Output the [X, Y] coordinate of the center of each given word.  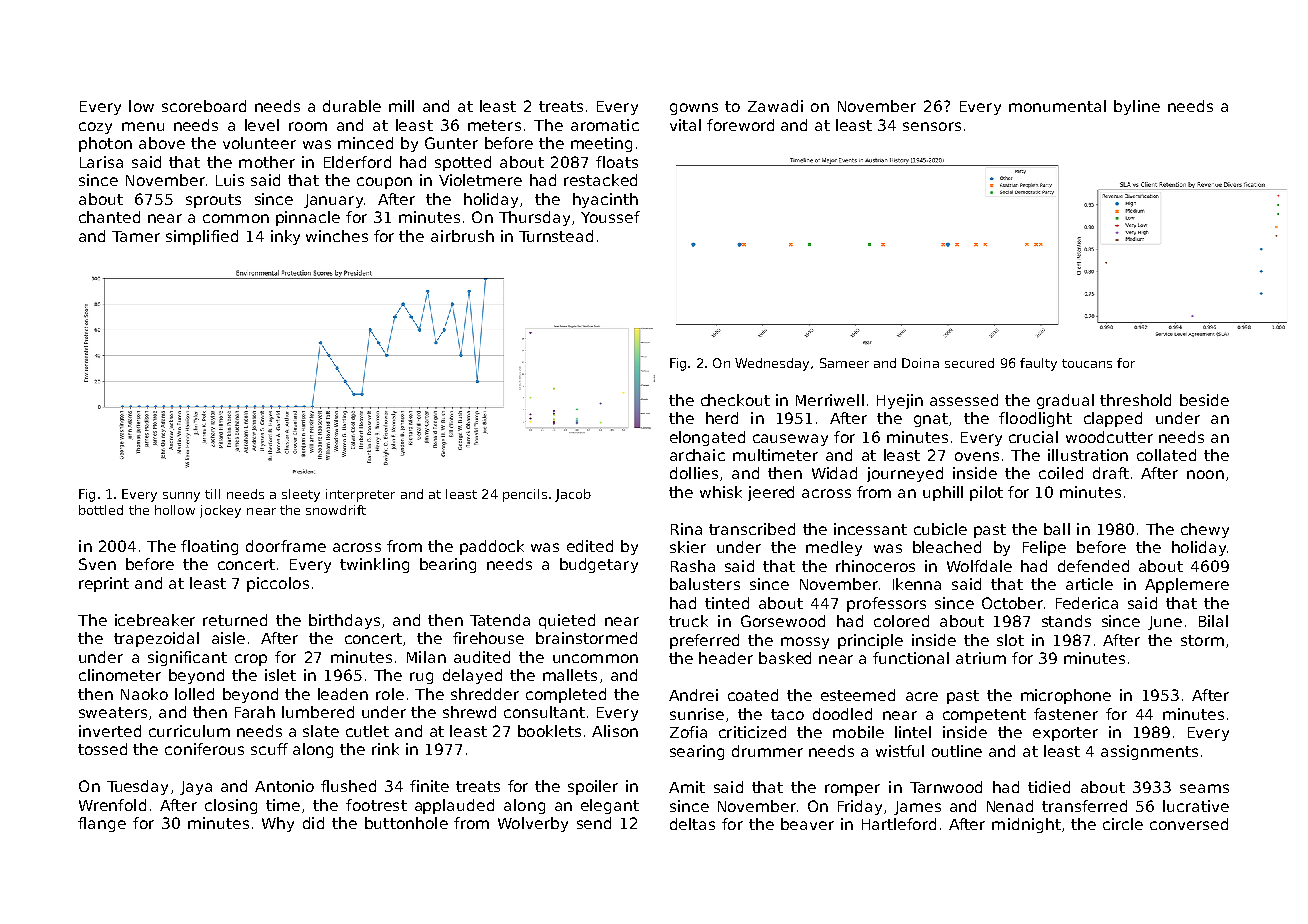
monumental [1057, 106]
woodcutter [1109, 437]
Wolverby [533, 824]
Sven [97, 564]
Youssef [610, 217]
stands [1066, 621]
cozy [95, 128]
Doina [920, 363]
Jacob [573, 495]
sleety [301, 495]
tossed [102, 749]
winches [337, 236]
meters [494, 125]
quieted [567, 621]
